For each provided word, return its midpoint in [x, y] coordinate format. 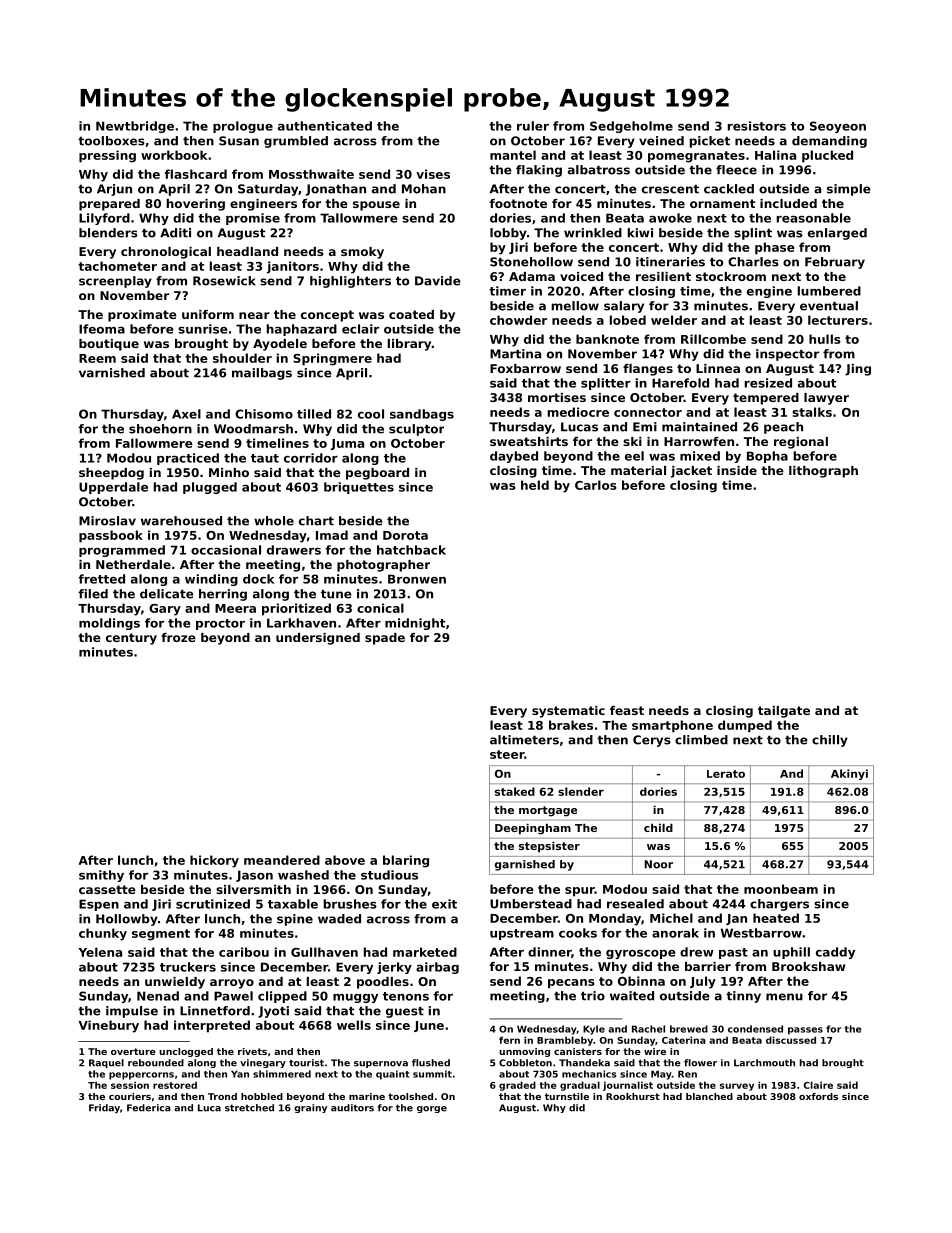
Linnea [718, 368]
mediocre [578, 412]
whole [274, 521]
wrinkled [593, 233]
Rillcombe [713, 339]
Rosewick [224, 281]
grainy [310, 1108]
